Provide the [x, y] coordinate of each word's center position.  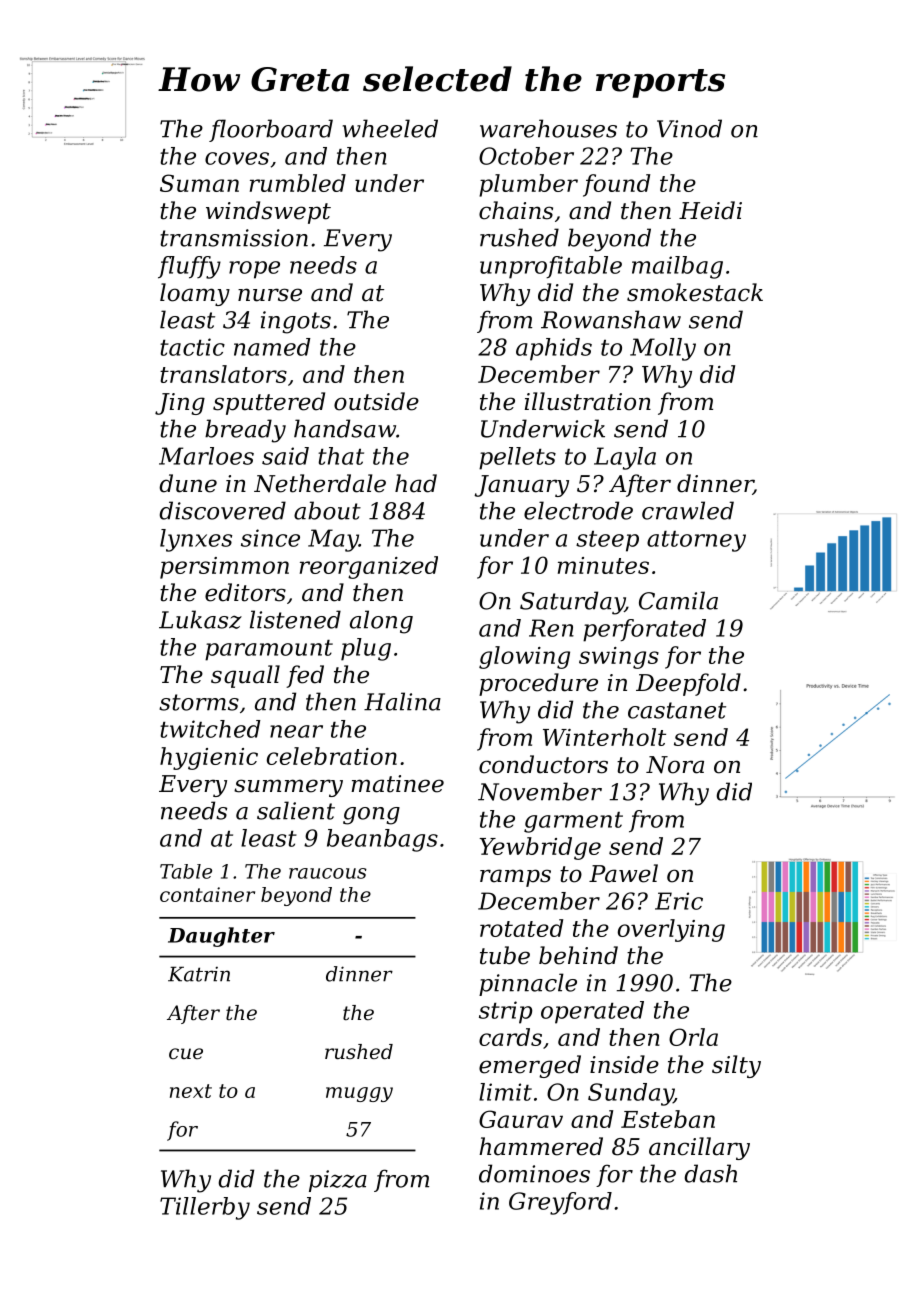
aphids [554, 349]
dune [188, 483]
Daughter [221, 937]
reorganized [369, 567]
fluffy [189, 267]
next [191, 1091]
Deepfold [688, 684]
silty [736, 1066]
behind [578, 955]
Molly [663, 349]
